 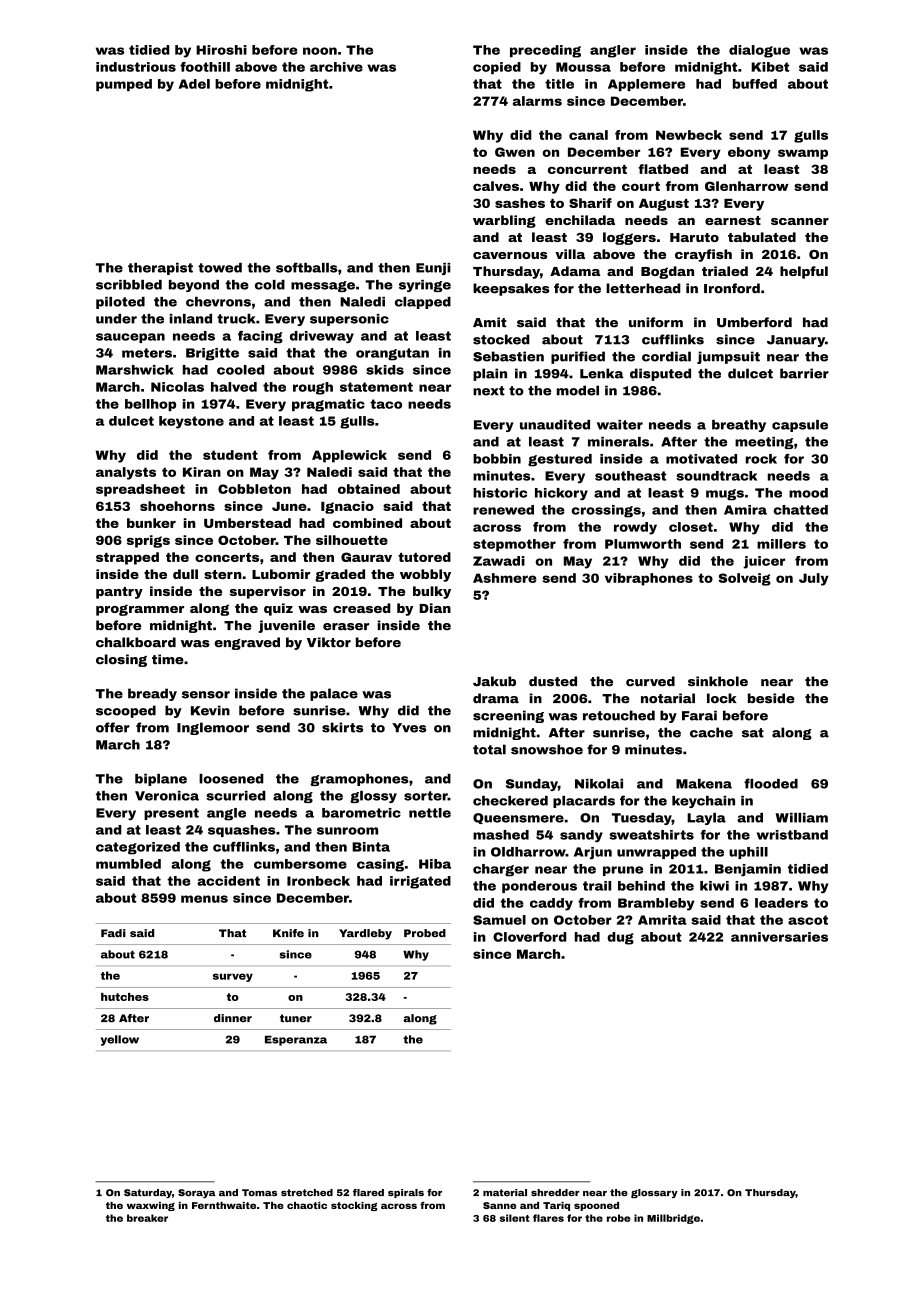 I want to click on Eunji, so click(x=433, y=269).
